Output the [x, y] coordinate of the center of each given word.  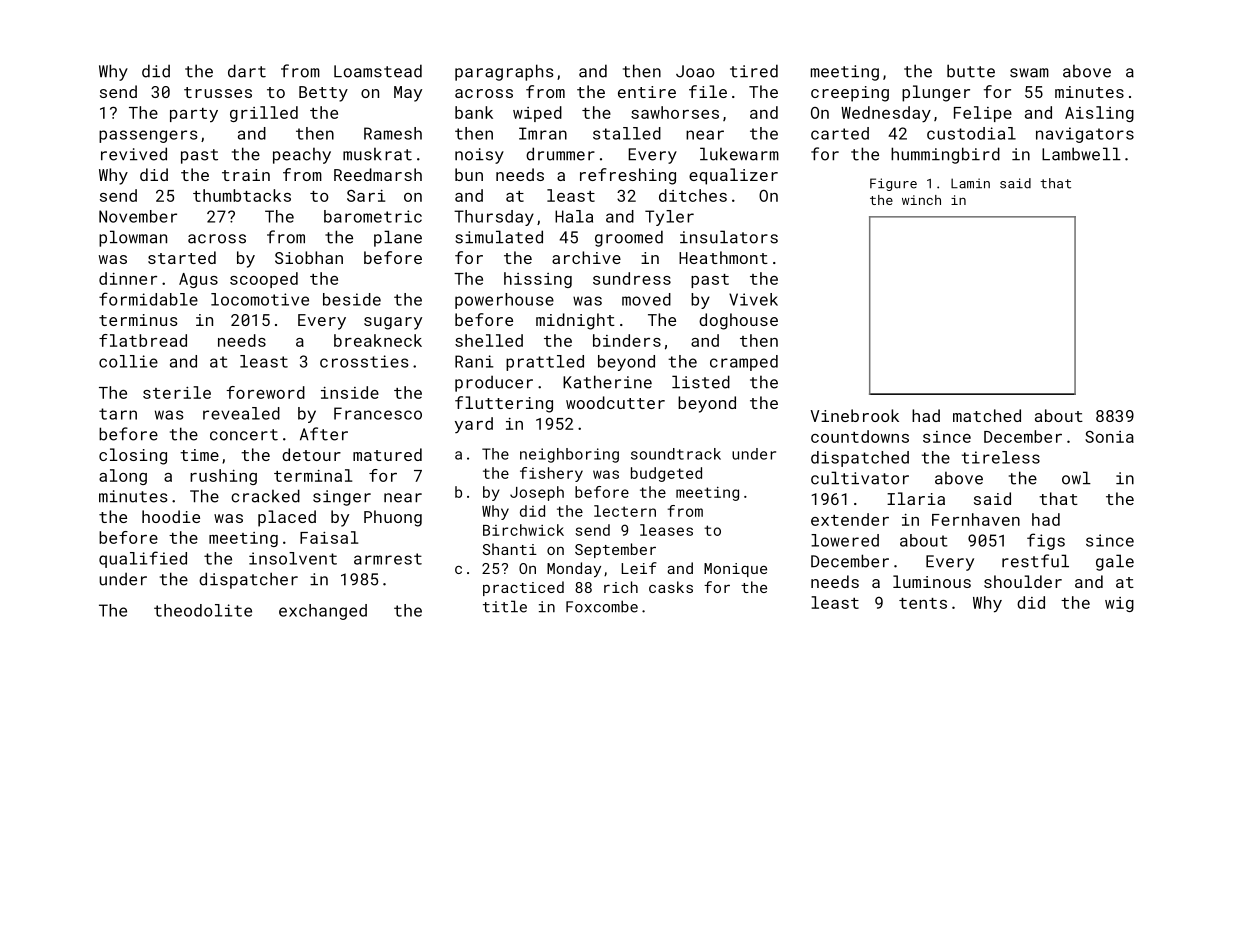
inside [350, 392]
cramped [744, 363]
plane [398, 238]
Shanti [509, 549]
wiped [537, 114]
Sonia [1109, 436]
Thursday [494, 218]
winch [921, 200]
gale [1115, 562]
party [194, 115]
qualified [143, 559]
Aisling [1099, 114]
